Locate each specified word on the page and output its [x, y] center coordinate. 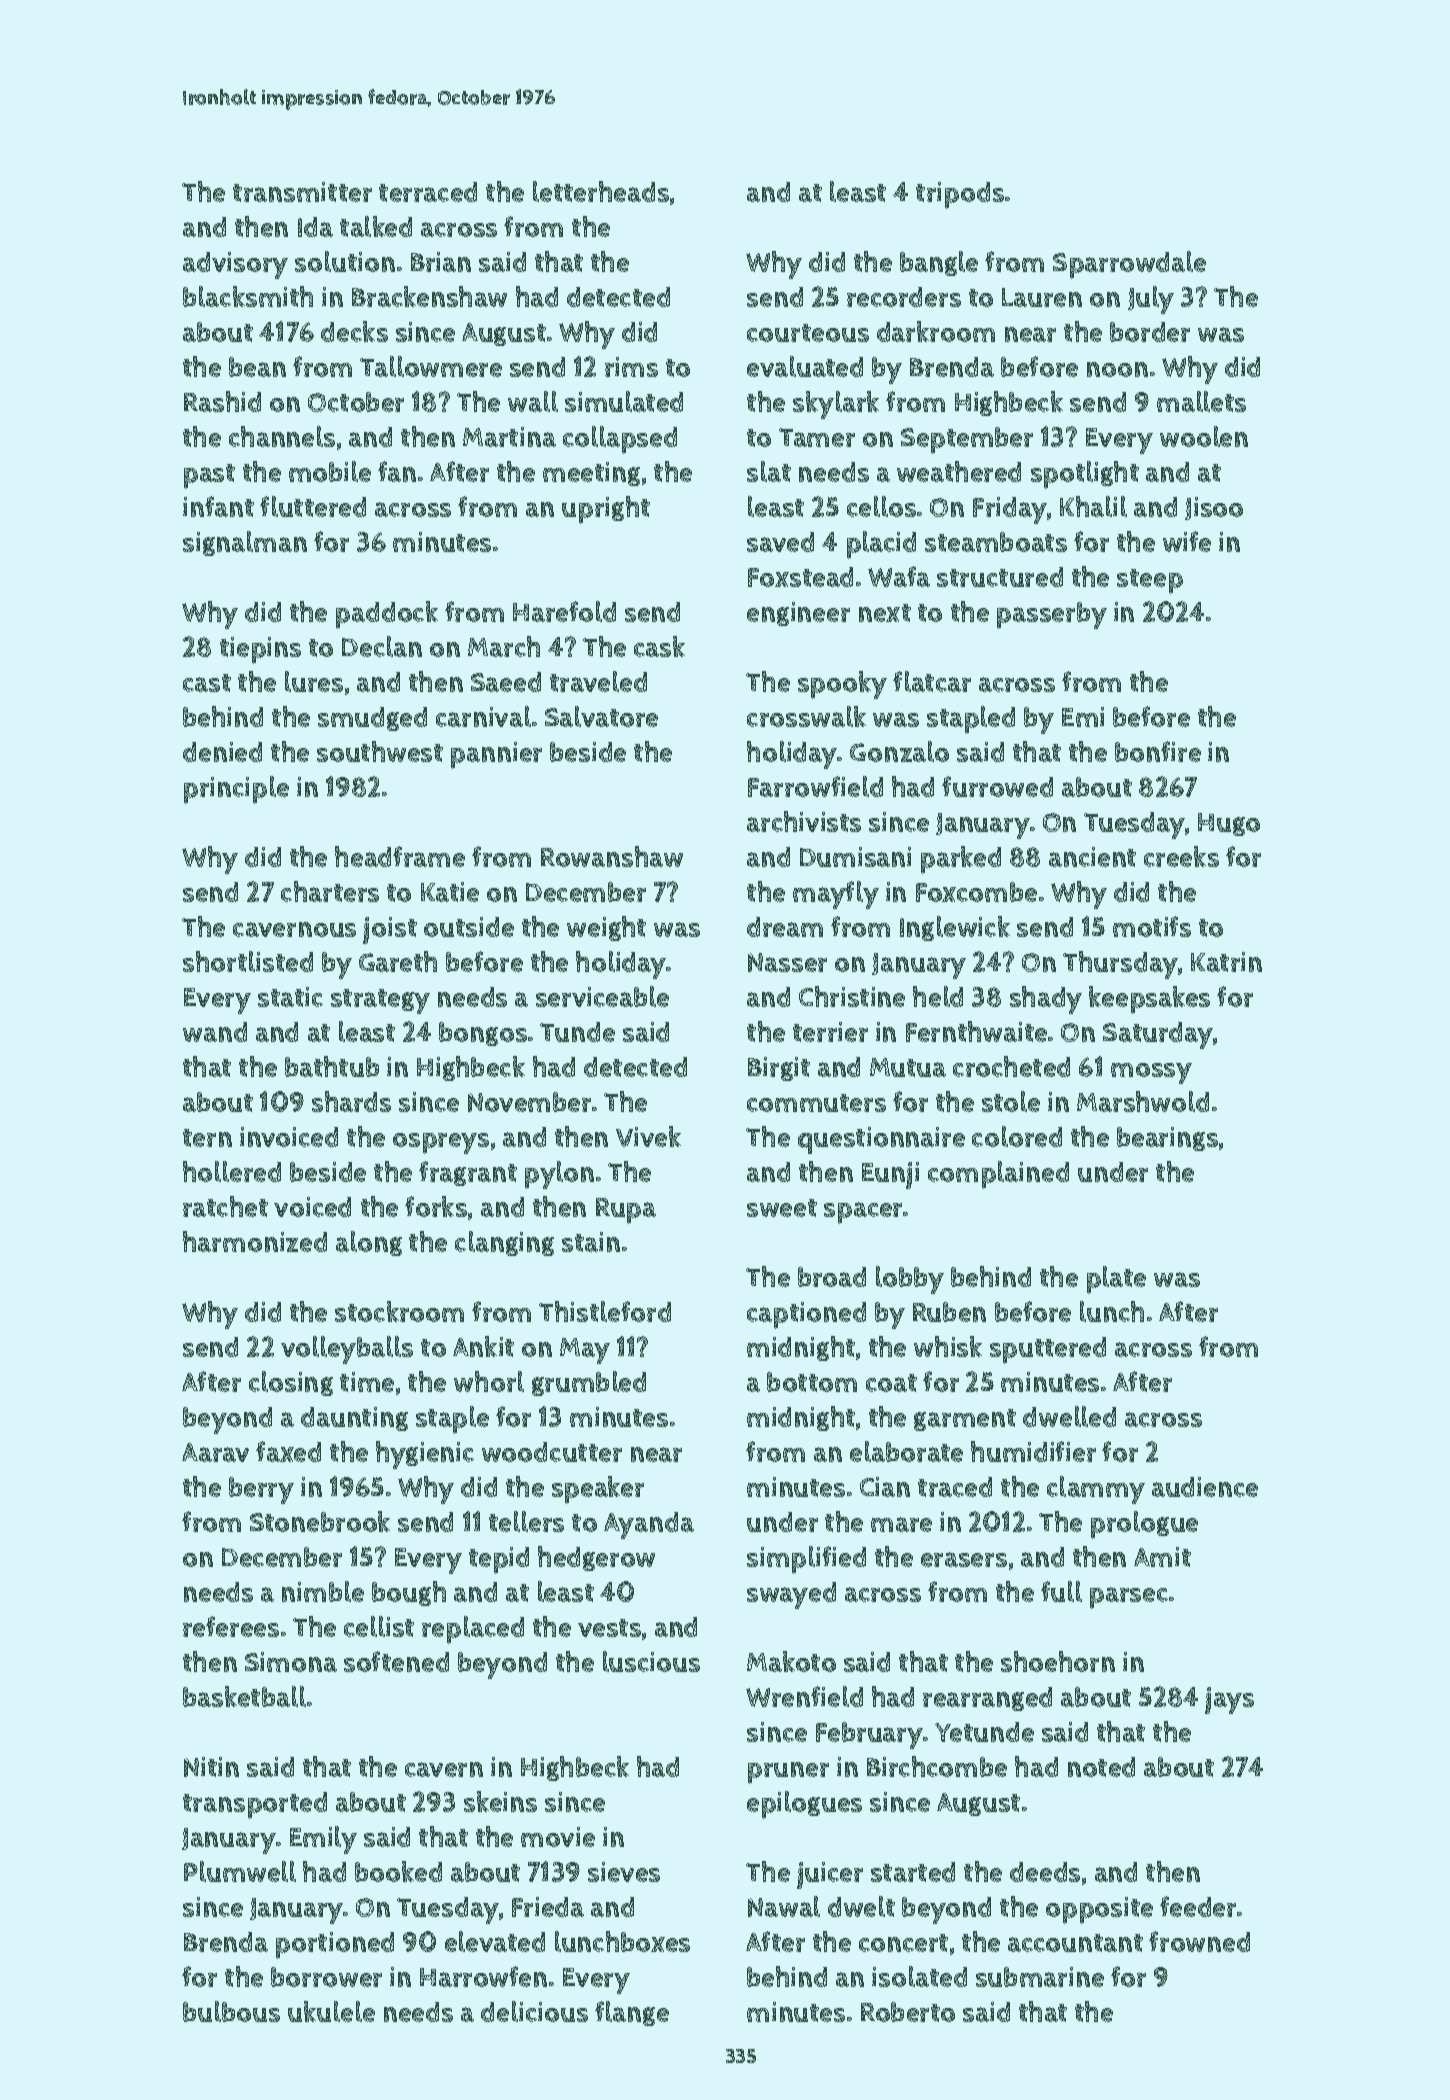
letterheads [601, 191]
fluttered [313, 506]
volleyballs [347, 1350]
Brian [441, 262]
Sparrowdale [1129, 265]
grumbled [589, 1383]
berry [261, 1490]
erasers [964, 1559]
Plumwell [240, 1871]
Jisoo [1214, 508]
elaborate [906, 1451]
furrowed [997, 786]
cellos [881, 506]
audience [1205, 1487]
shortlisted [248, 961]
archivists [804, 821]
